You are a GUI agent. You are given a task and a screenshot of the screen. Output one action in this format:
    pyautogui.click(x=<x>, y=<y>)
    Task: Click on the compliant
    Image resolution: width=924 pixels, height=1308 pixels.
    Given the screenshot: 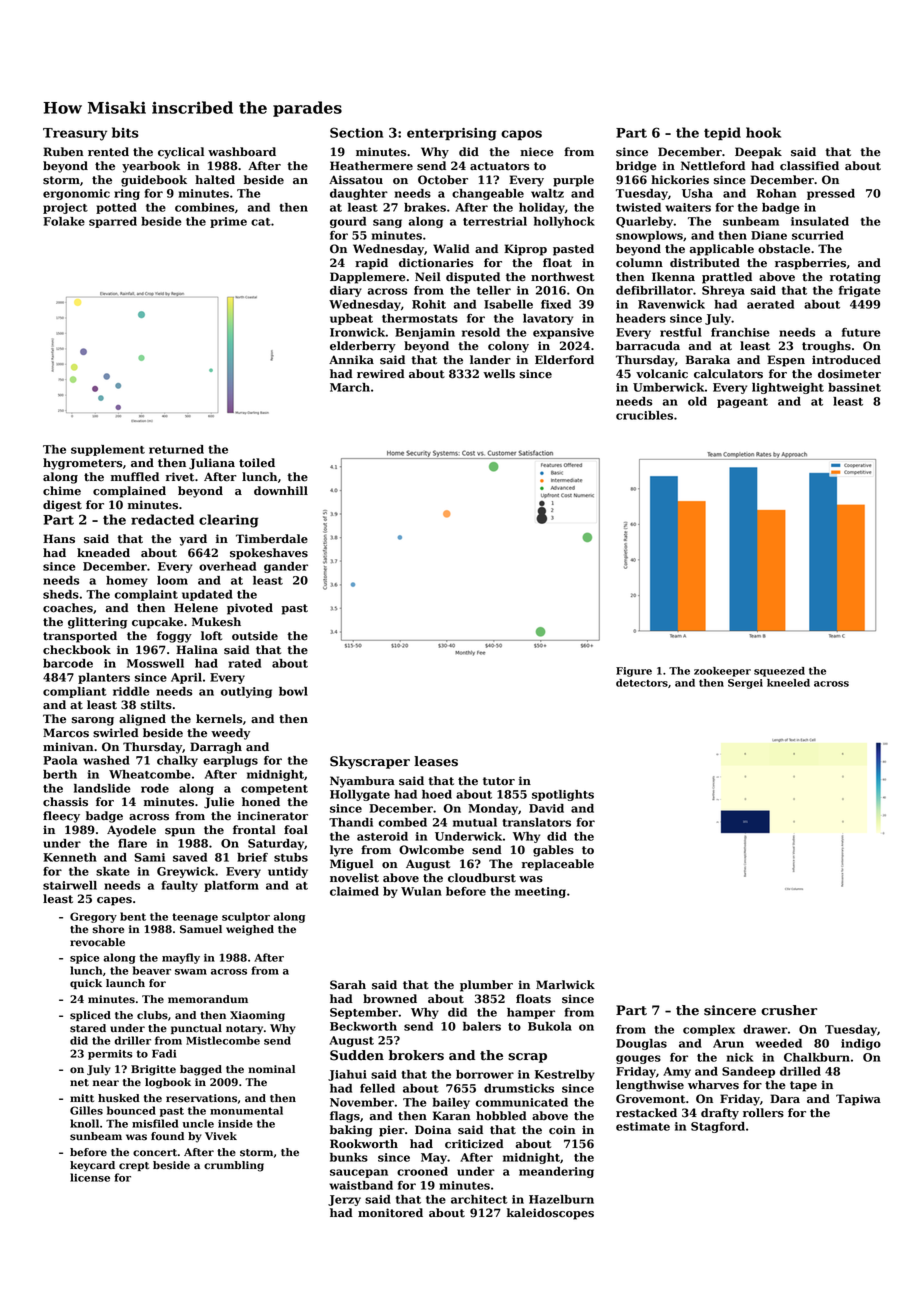 What is the action you would take?
    pyautogui.click(x=75, y=692)
